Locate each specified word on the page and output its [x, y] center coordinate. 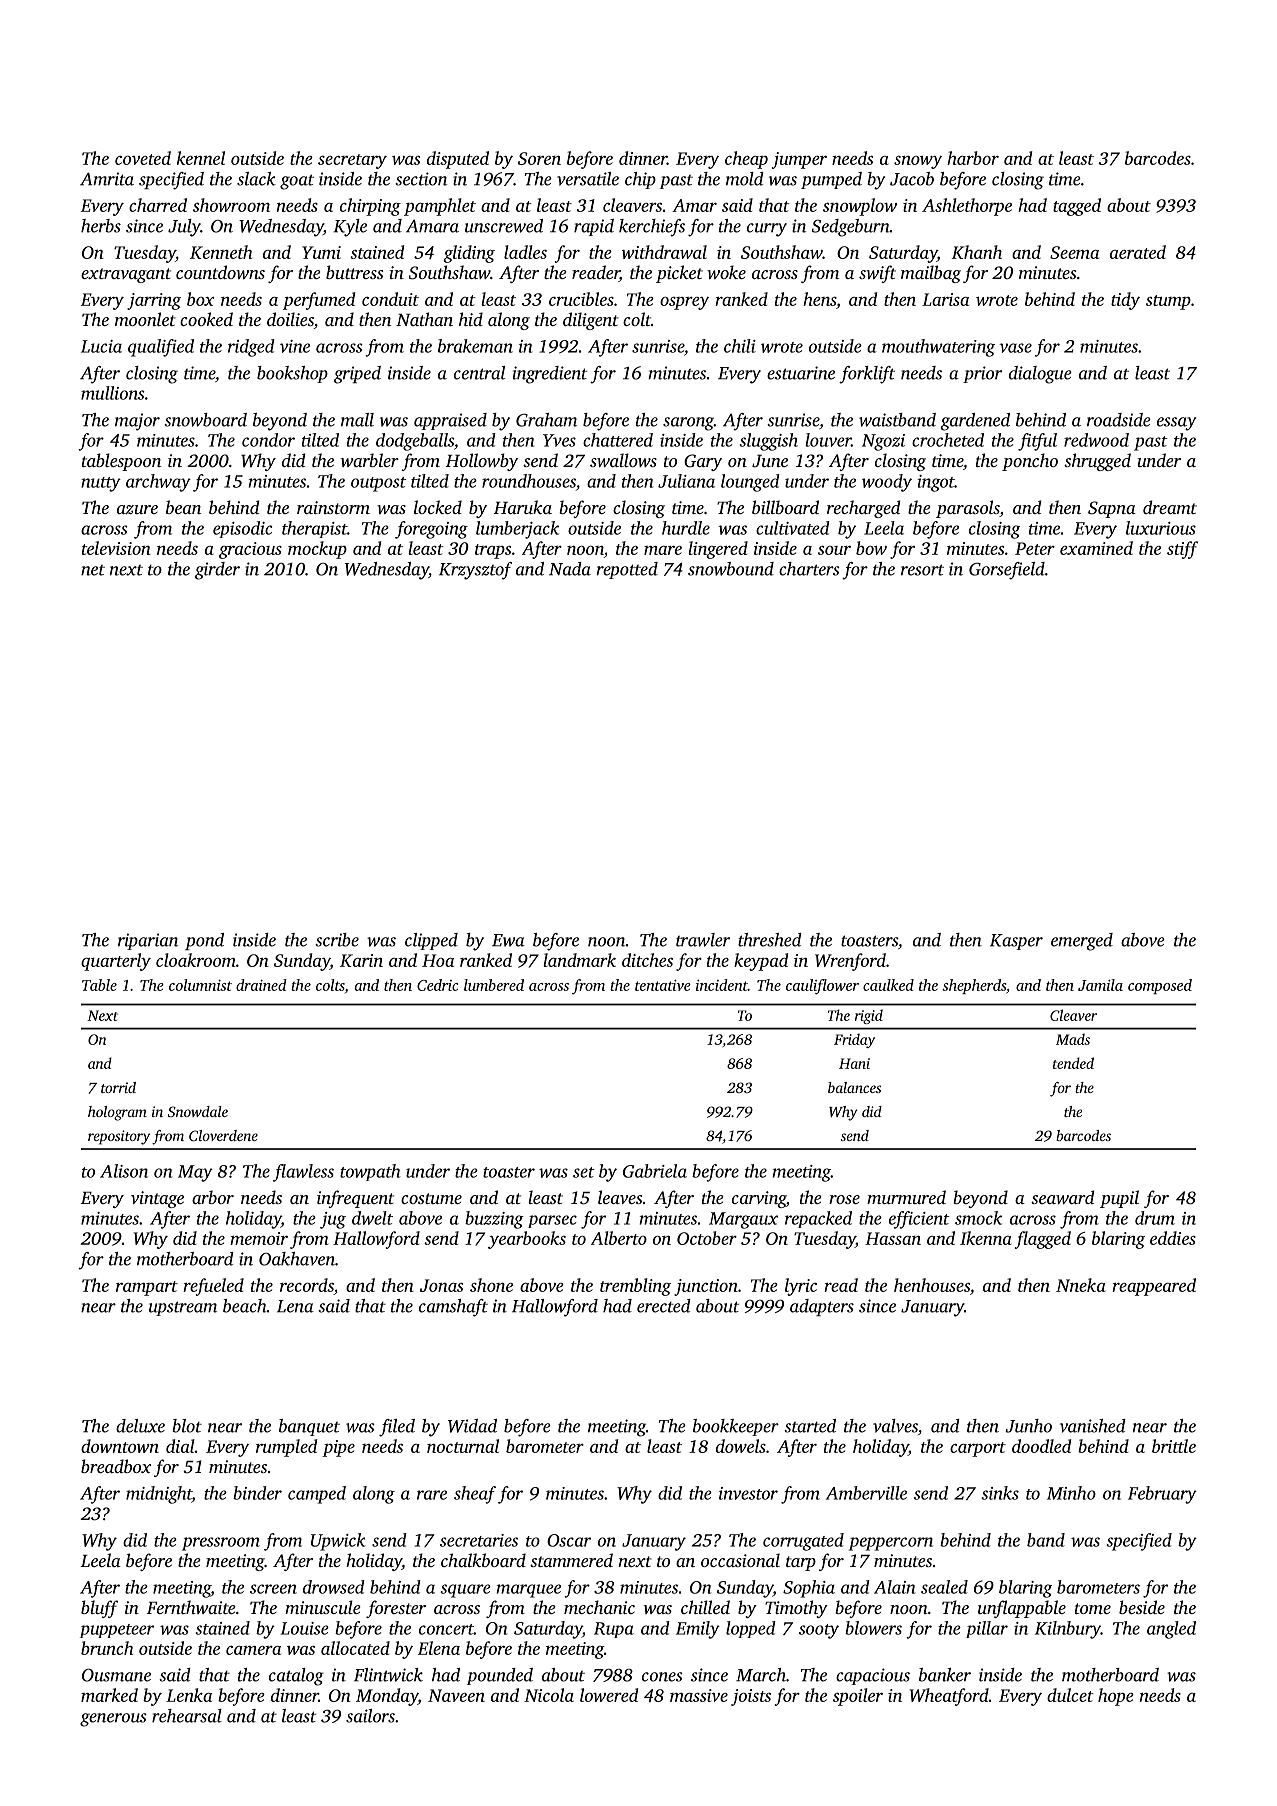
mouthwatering [938, 348]
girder [217, 571]
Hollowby [482, 462]
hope [1116, 1697]
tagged [1077, 207]
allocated [355, 1648]
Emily [698, 1630]
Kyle [350, 228]
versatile [588, 179]
